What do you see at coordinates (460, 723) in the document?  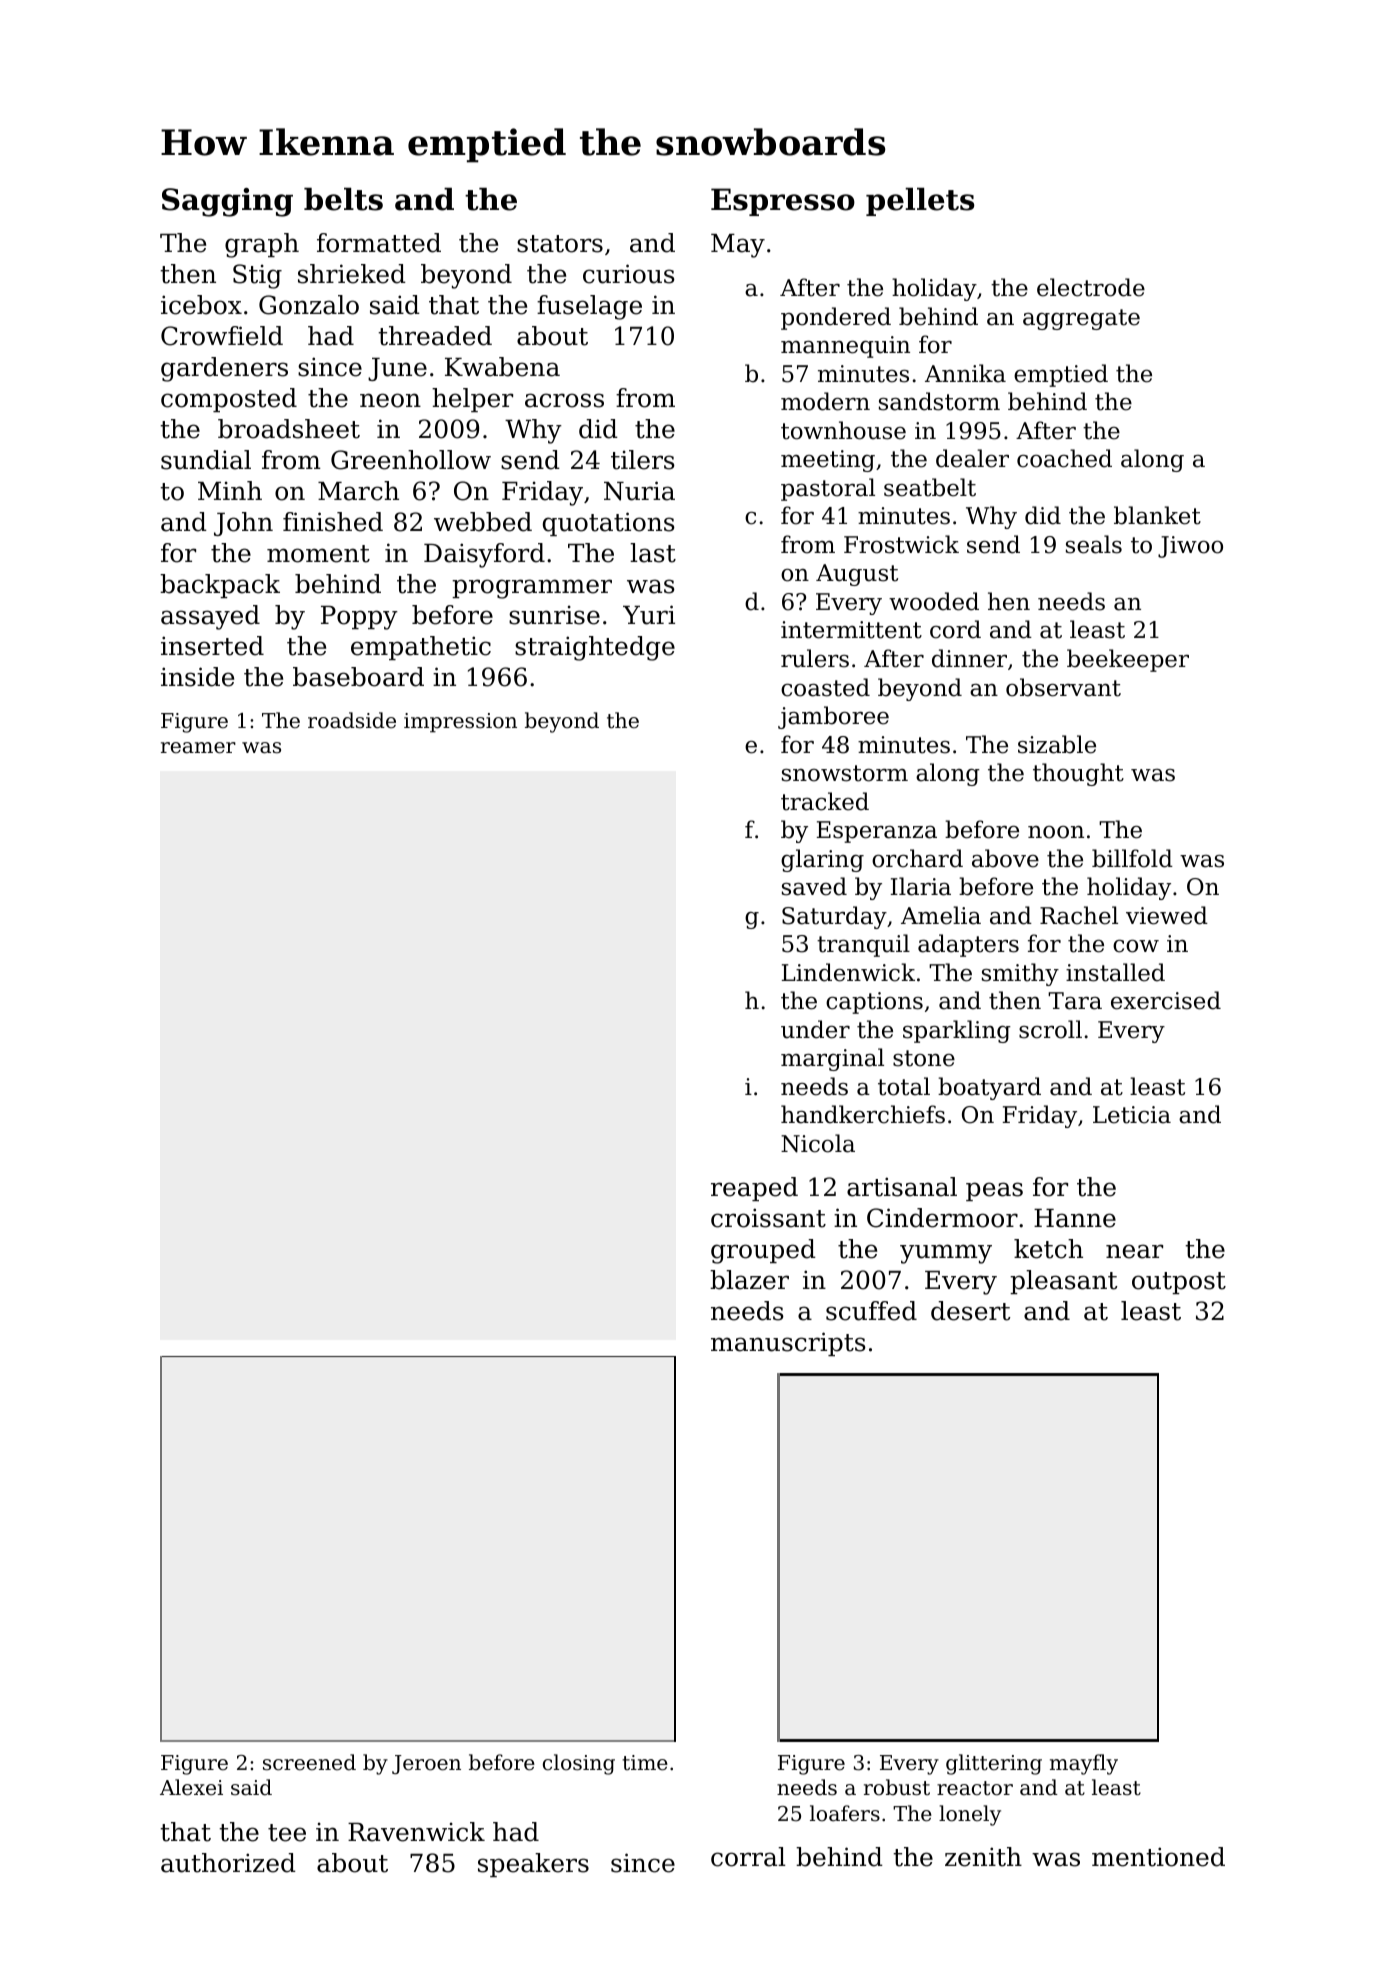 I see `impression` at bounding box center [460, 723].
